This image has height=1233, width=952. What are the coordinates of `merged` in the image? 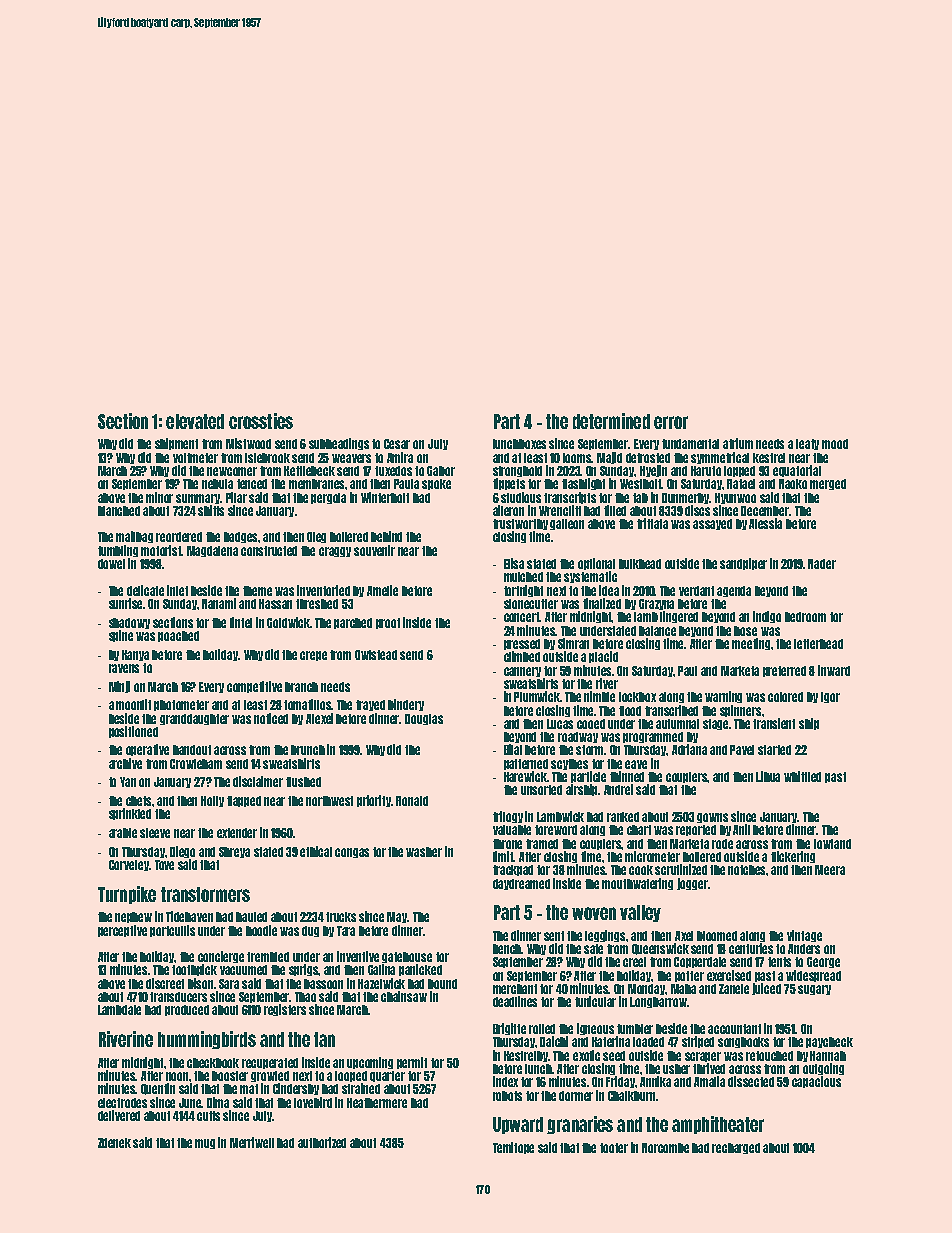 It's located at (828, 484).
